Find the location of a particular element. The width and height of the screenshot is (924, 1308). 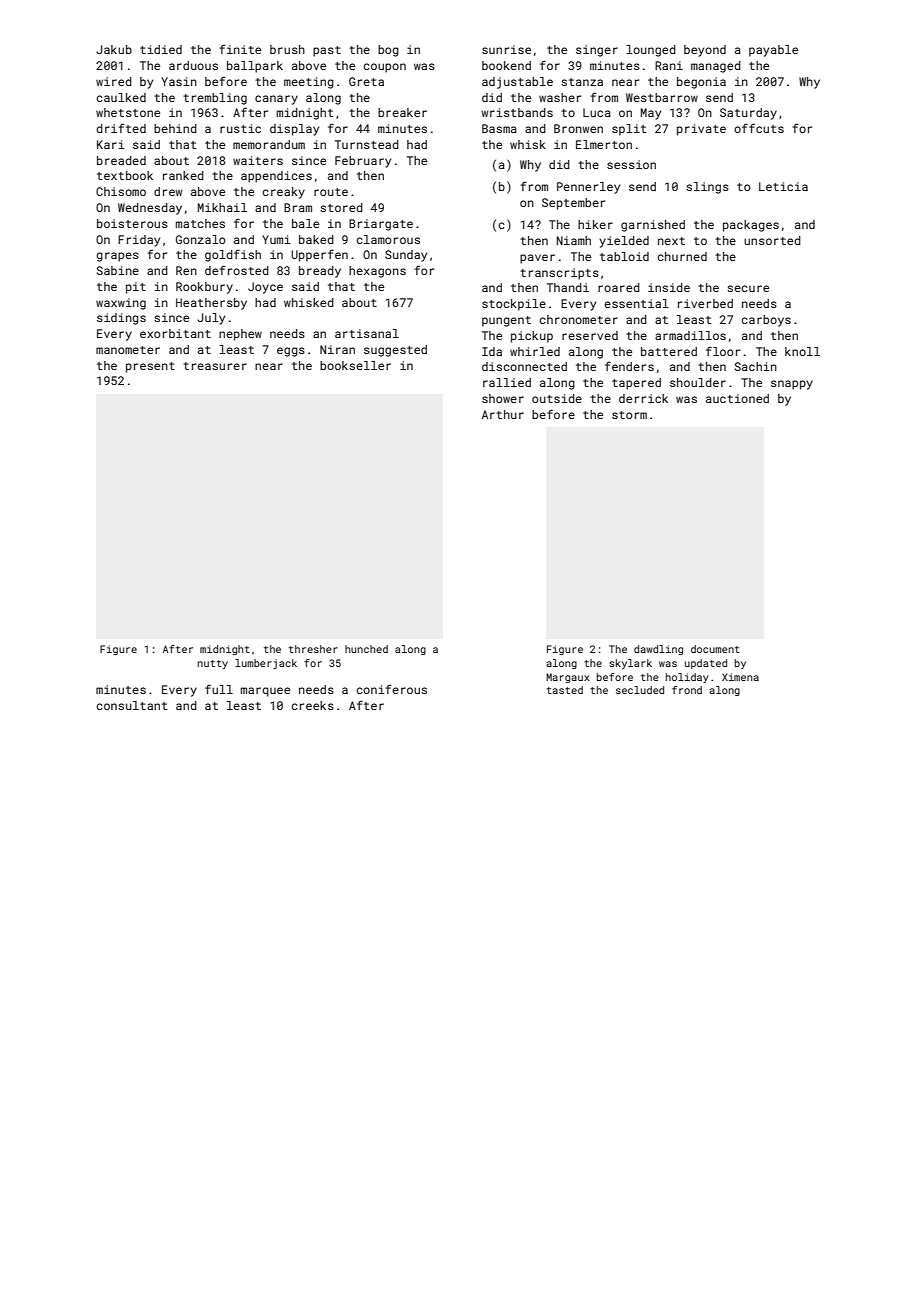

offcuts is located at coordinates (759, 128).
